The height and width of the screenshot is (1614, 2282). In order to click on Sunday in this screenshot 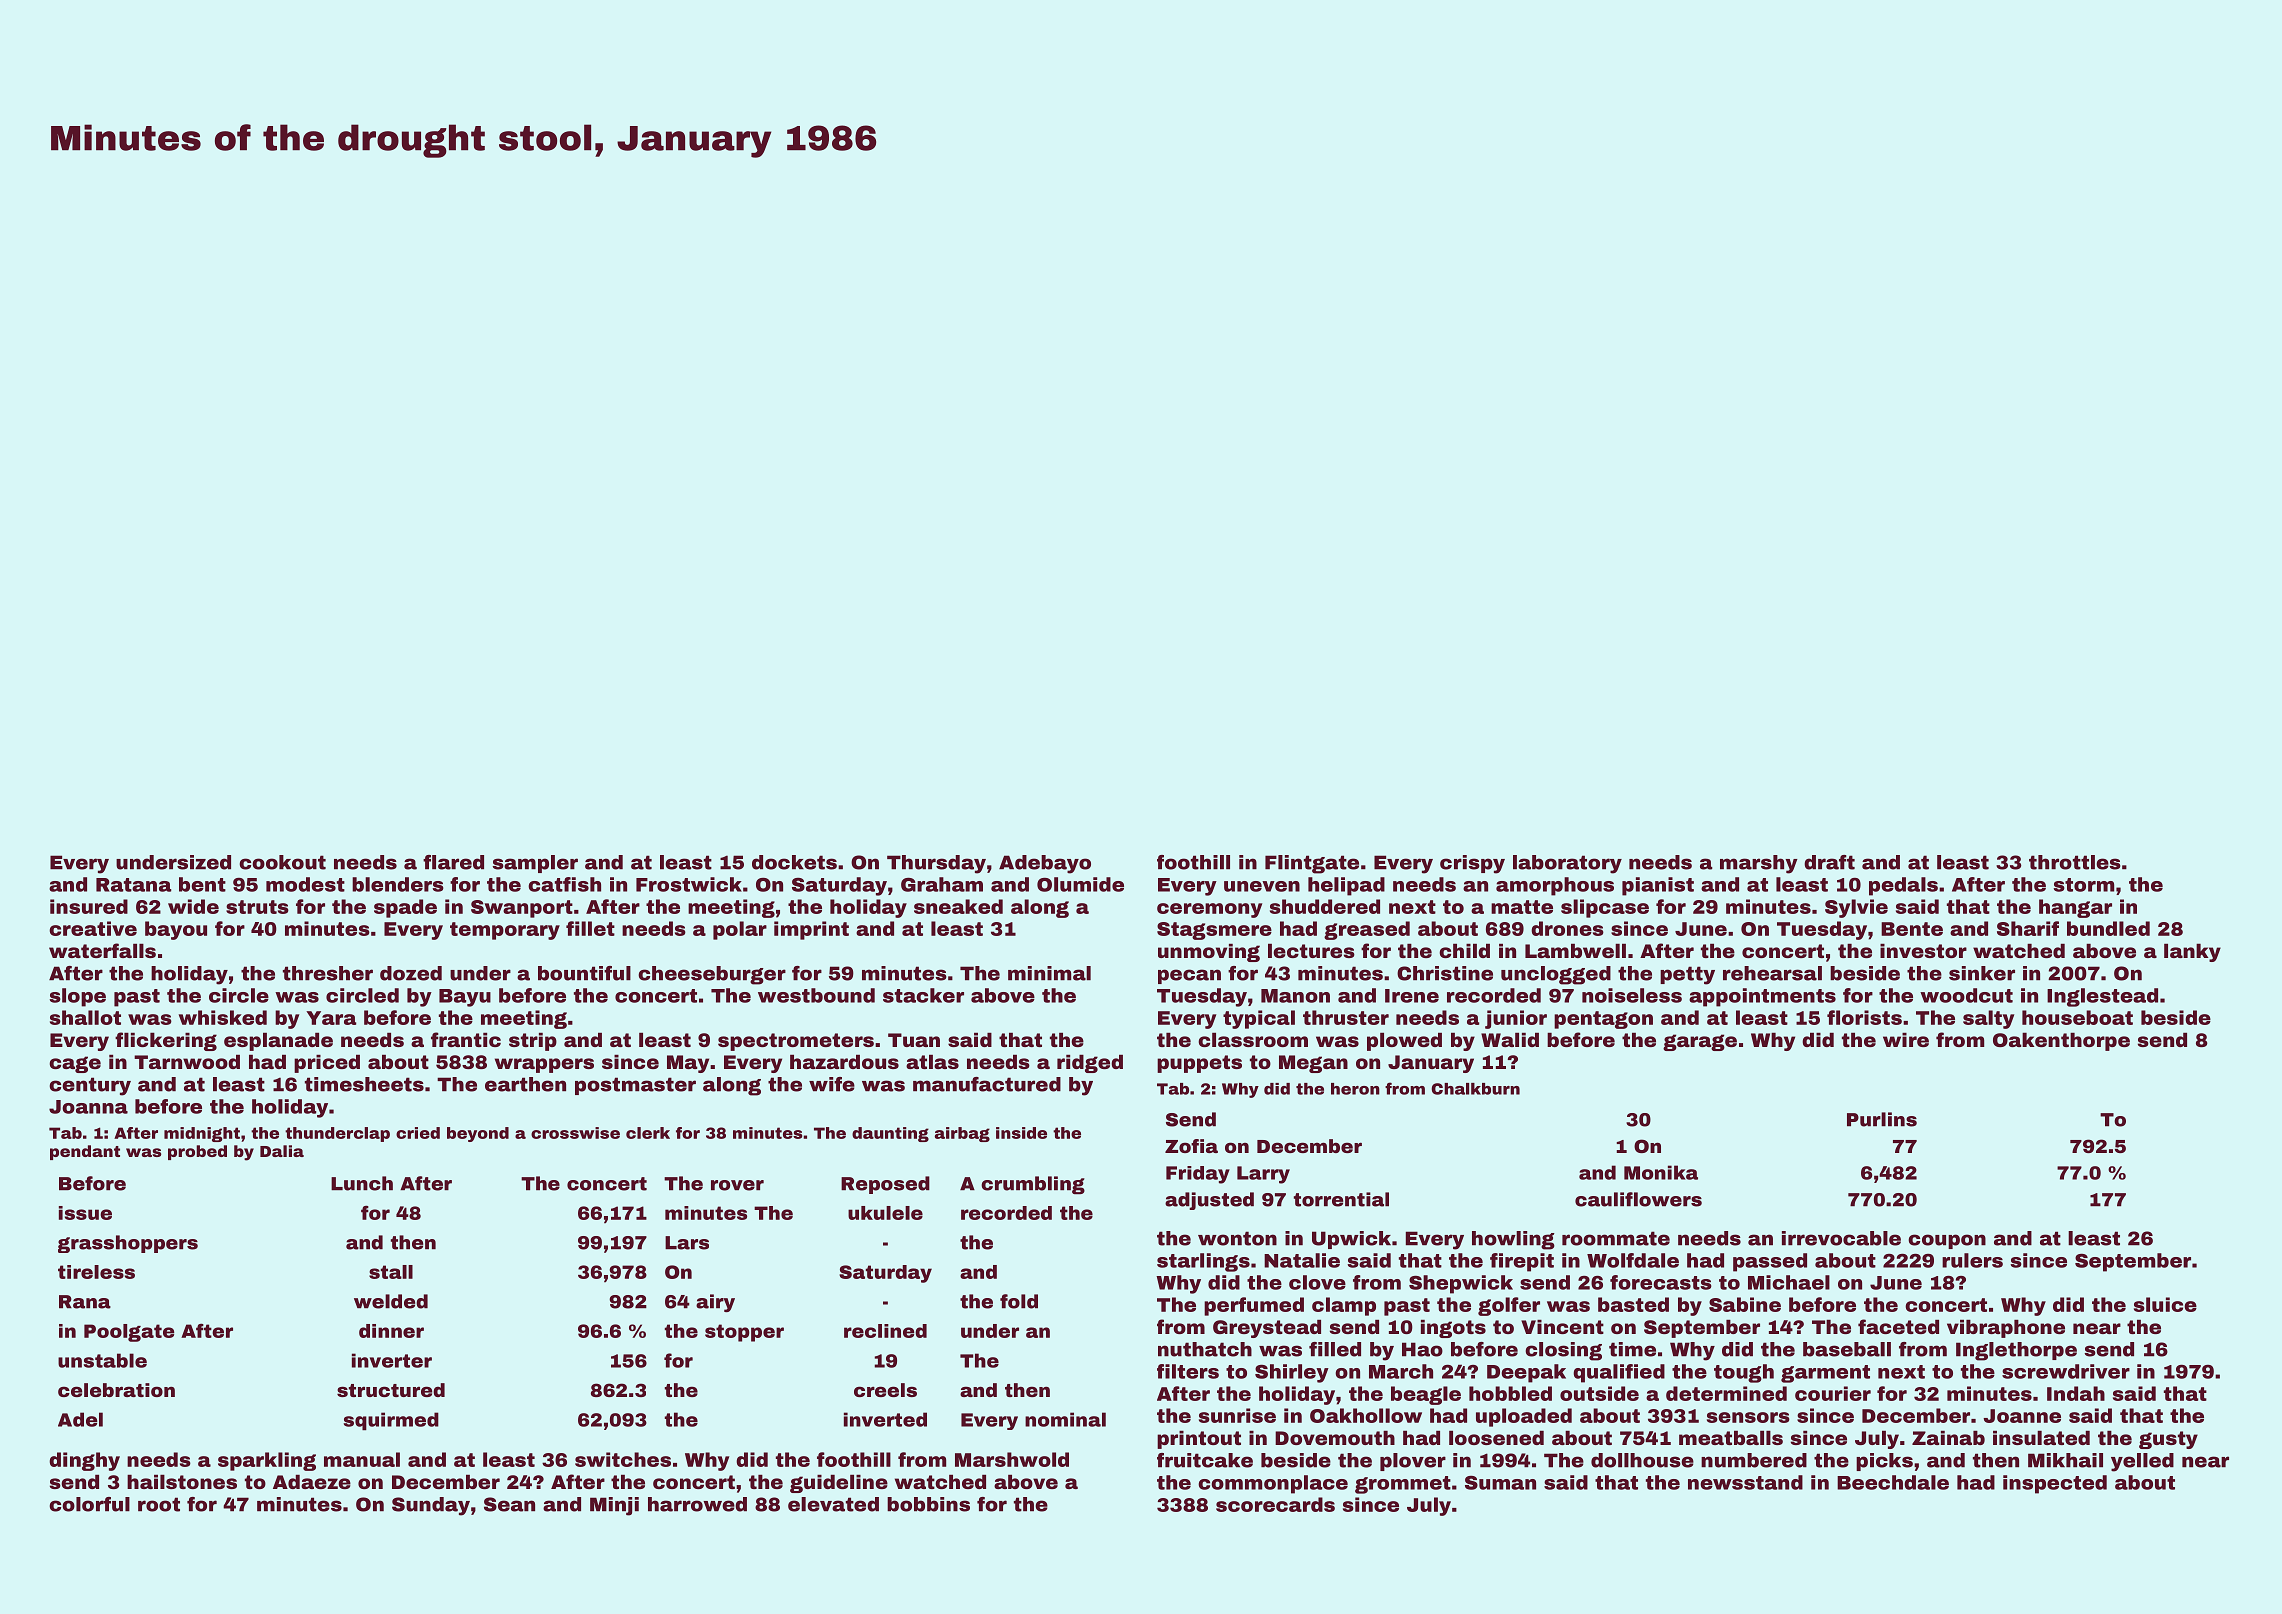, I will do `click(431, 1506)`.
